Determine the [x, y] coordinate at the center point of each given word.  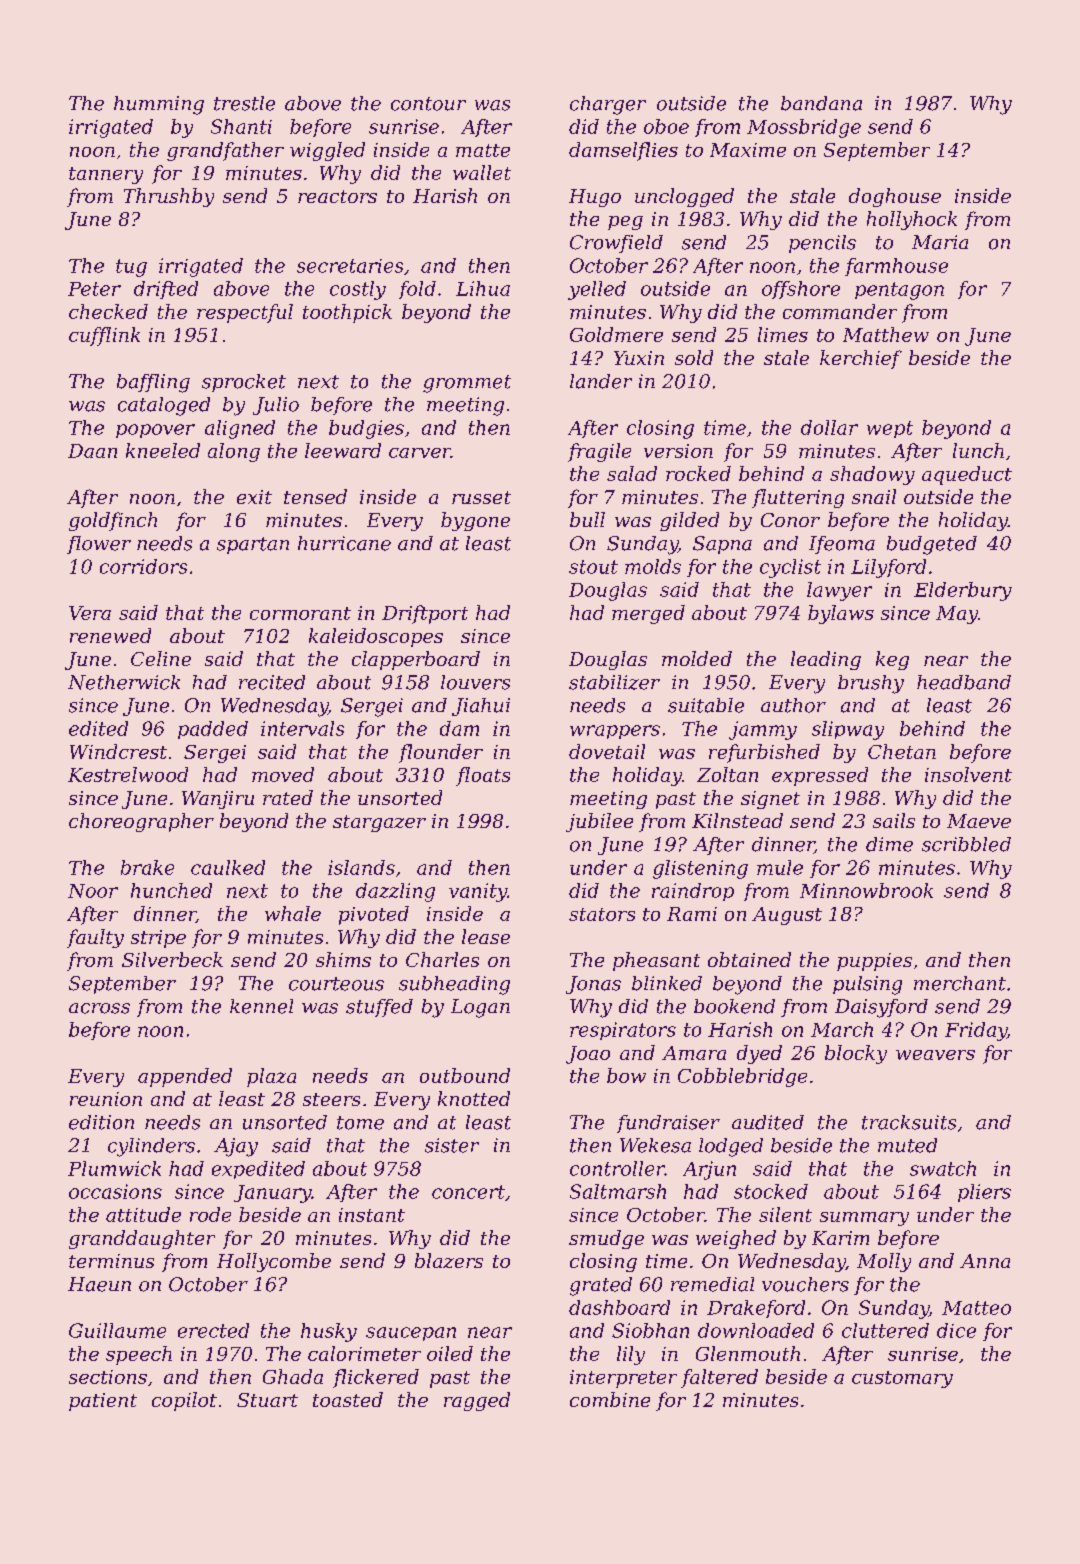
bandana [821, 103]
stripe [158, 939]
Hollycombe [274, 1262]
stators [602, 914]
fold [417, 290]
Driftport [425, 614]
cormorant [300, 613]
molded [697, 658]
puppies [874, 962]
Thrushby [169, 197]
